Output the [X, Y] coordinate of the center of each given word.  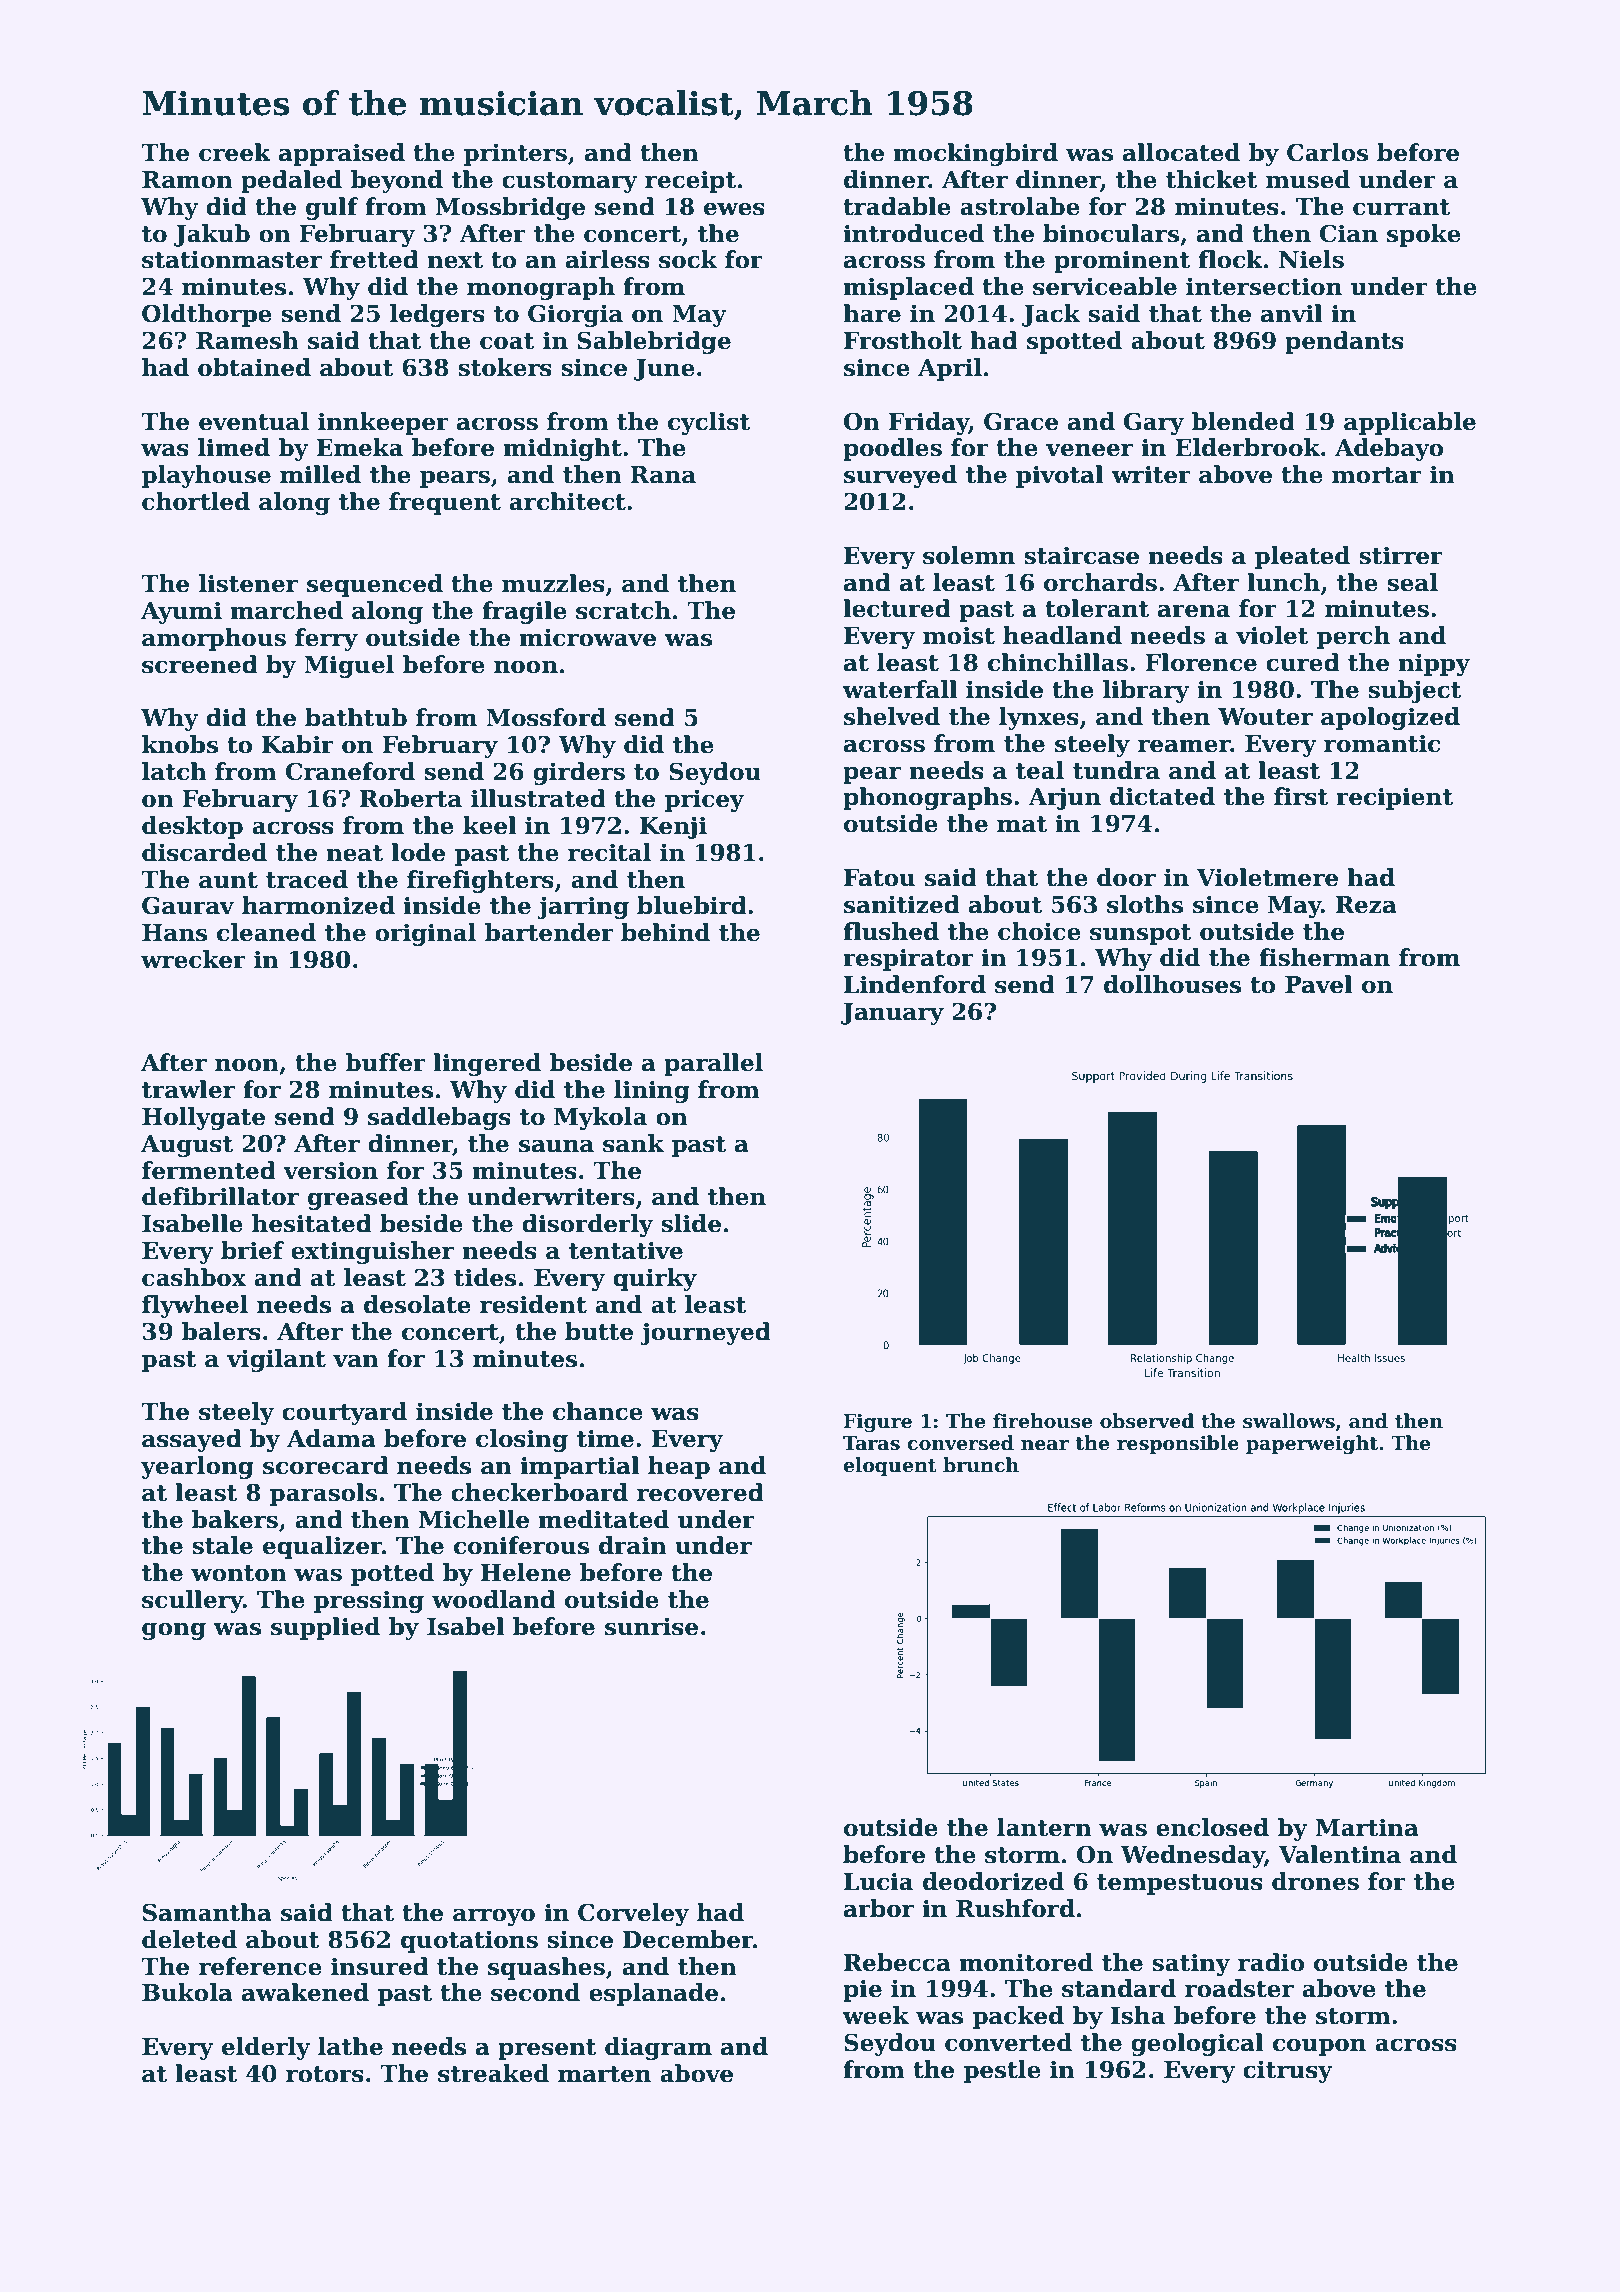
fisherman [1324, 957]
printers [515, 154]
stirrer [1401, 555]
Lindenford [915, 984]
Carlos [1327, 152]
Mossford [546, 717]
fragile [524, 612]
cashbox [194, 1277]
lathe [350, 2046]
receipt [690, 181]
